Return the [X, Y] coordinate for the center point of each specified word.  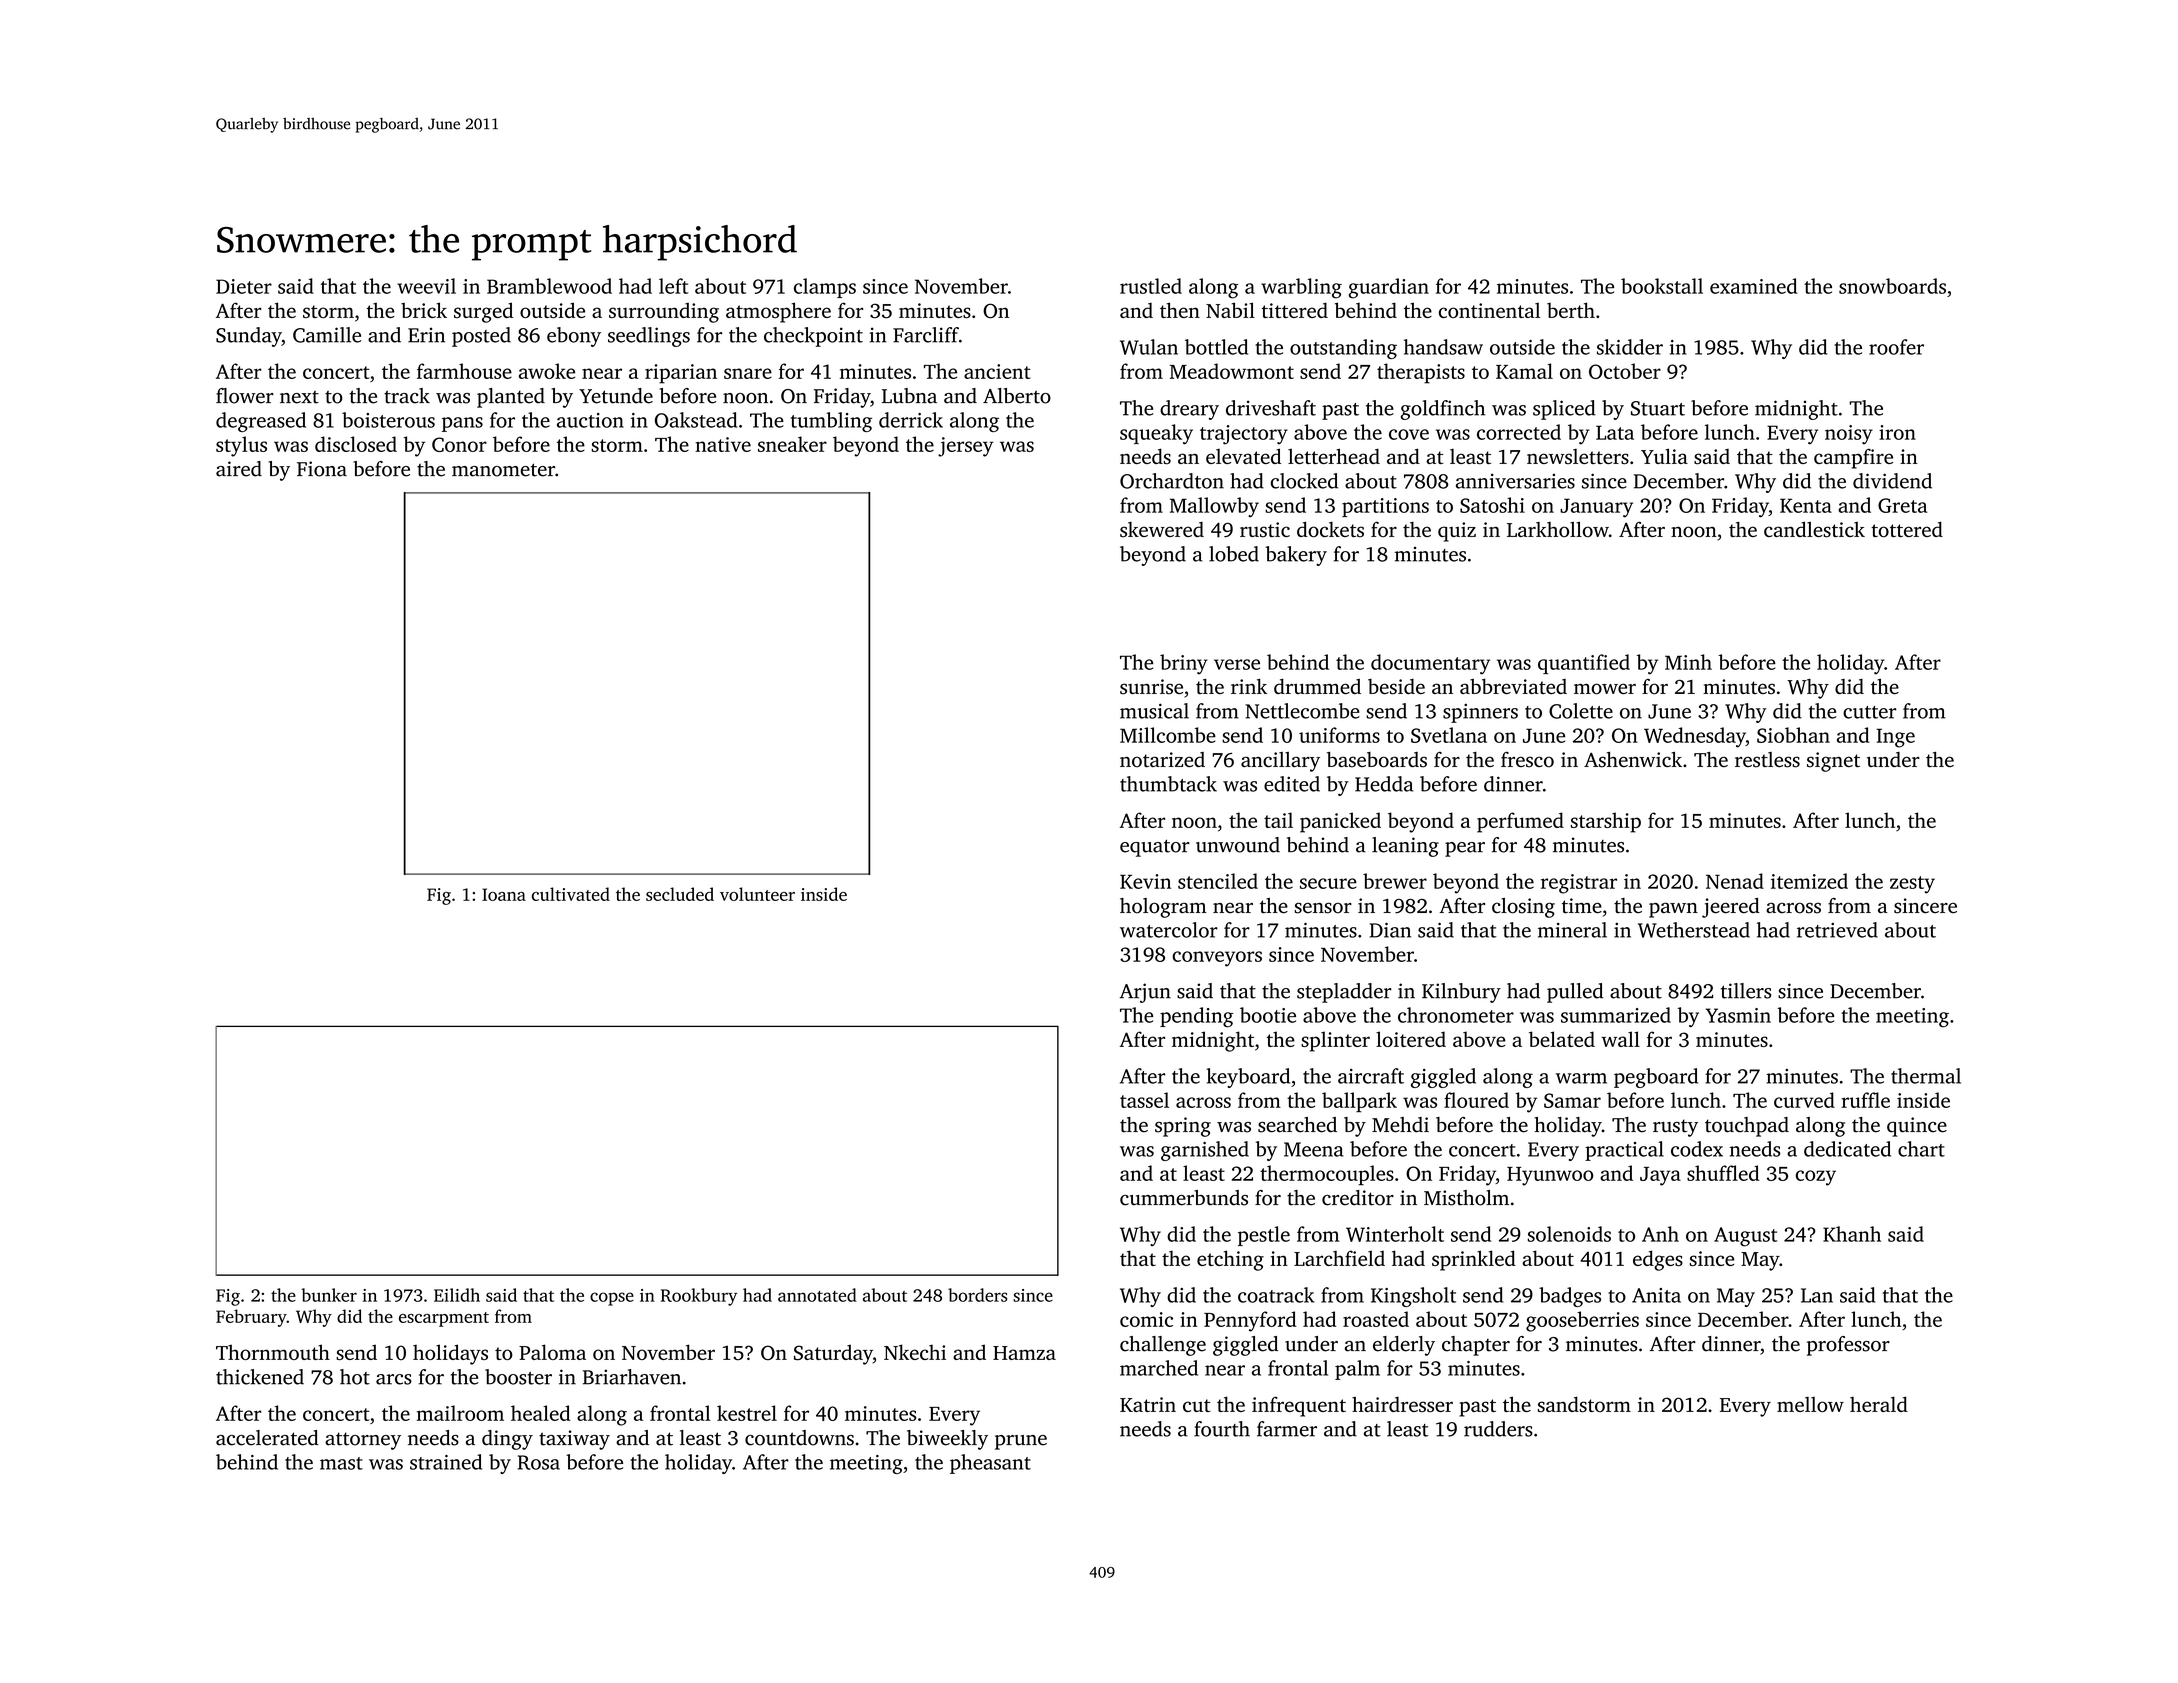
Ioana [504, 894]
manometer [503, 470]
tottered [1907, 529]
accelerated [267, 1438]
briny [1184, 664]
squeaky [1156, 434]
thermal [1926, 1076]
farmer [1287, 1429]
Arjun [1145, 993]
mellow [1810, 1404]
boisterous [388, 420]
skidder [1630, 347]
